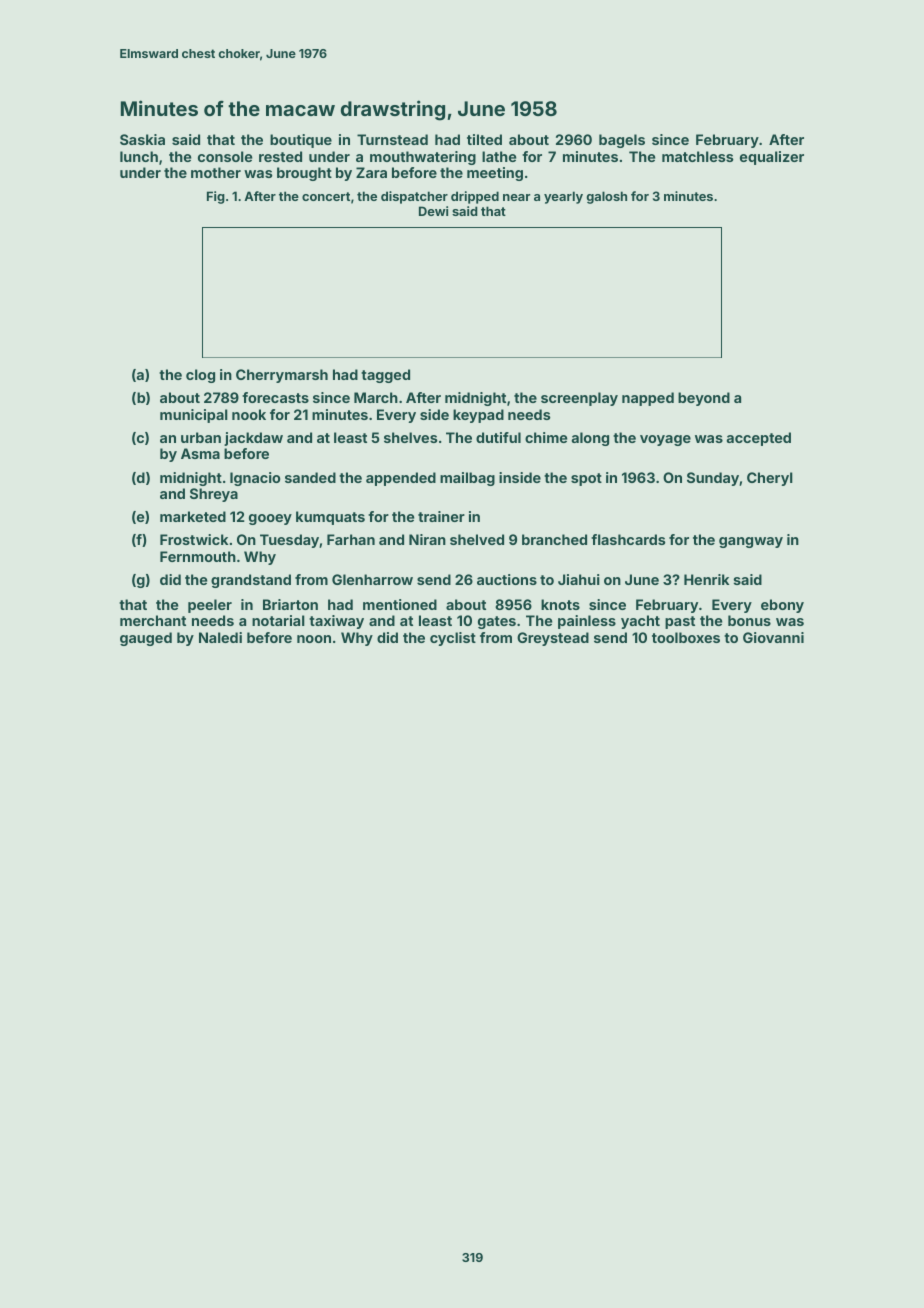 This screenshot has width=924, height=1308. Describe the element at coordinates (704, 399) in the screenshot. I see `beyond` at that location.
